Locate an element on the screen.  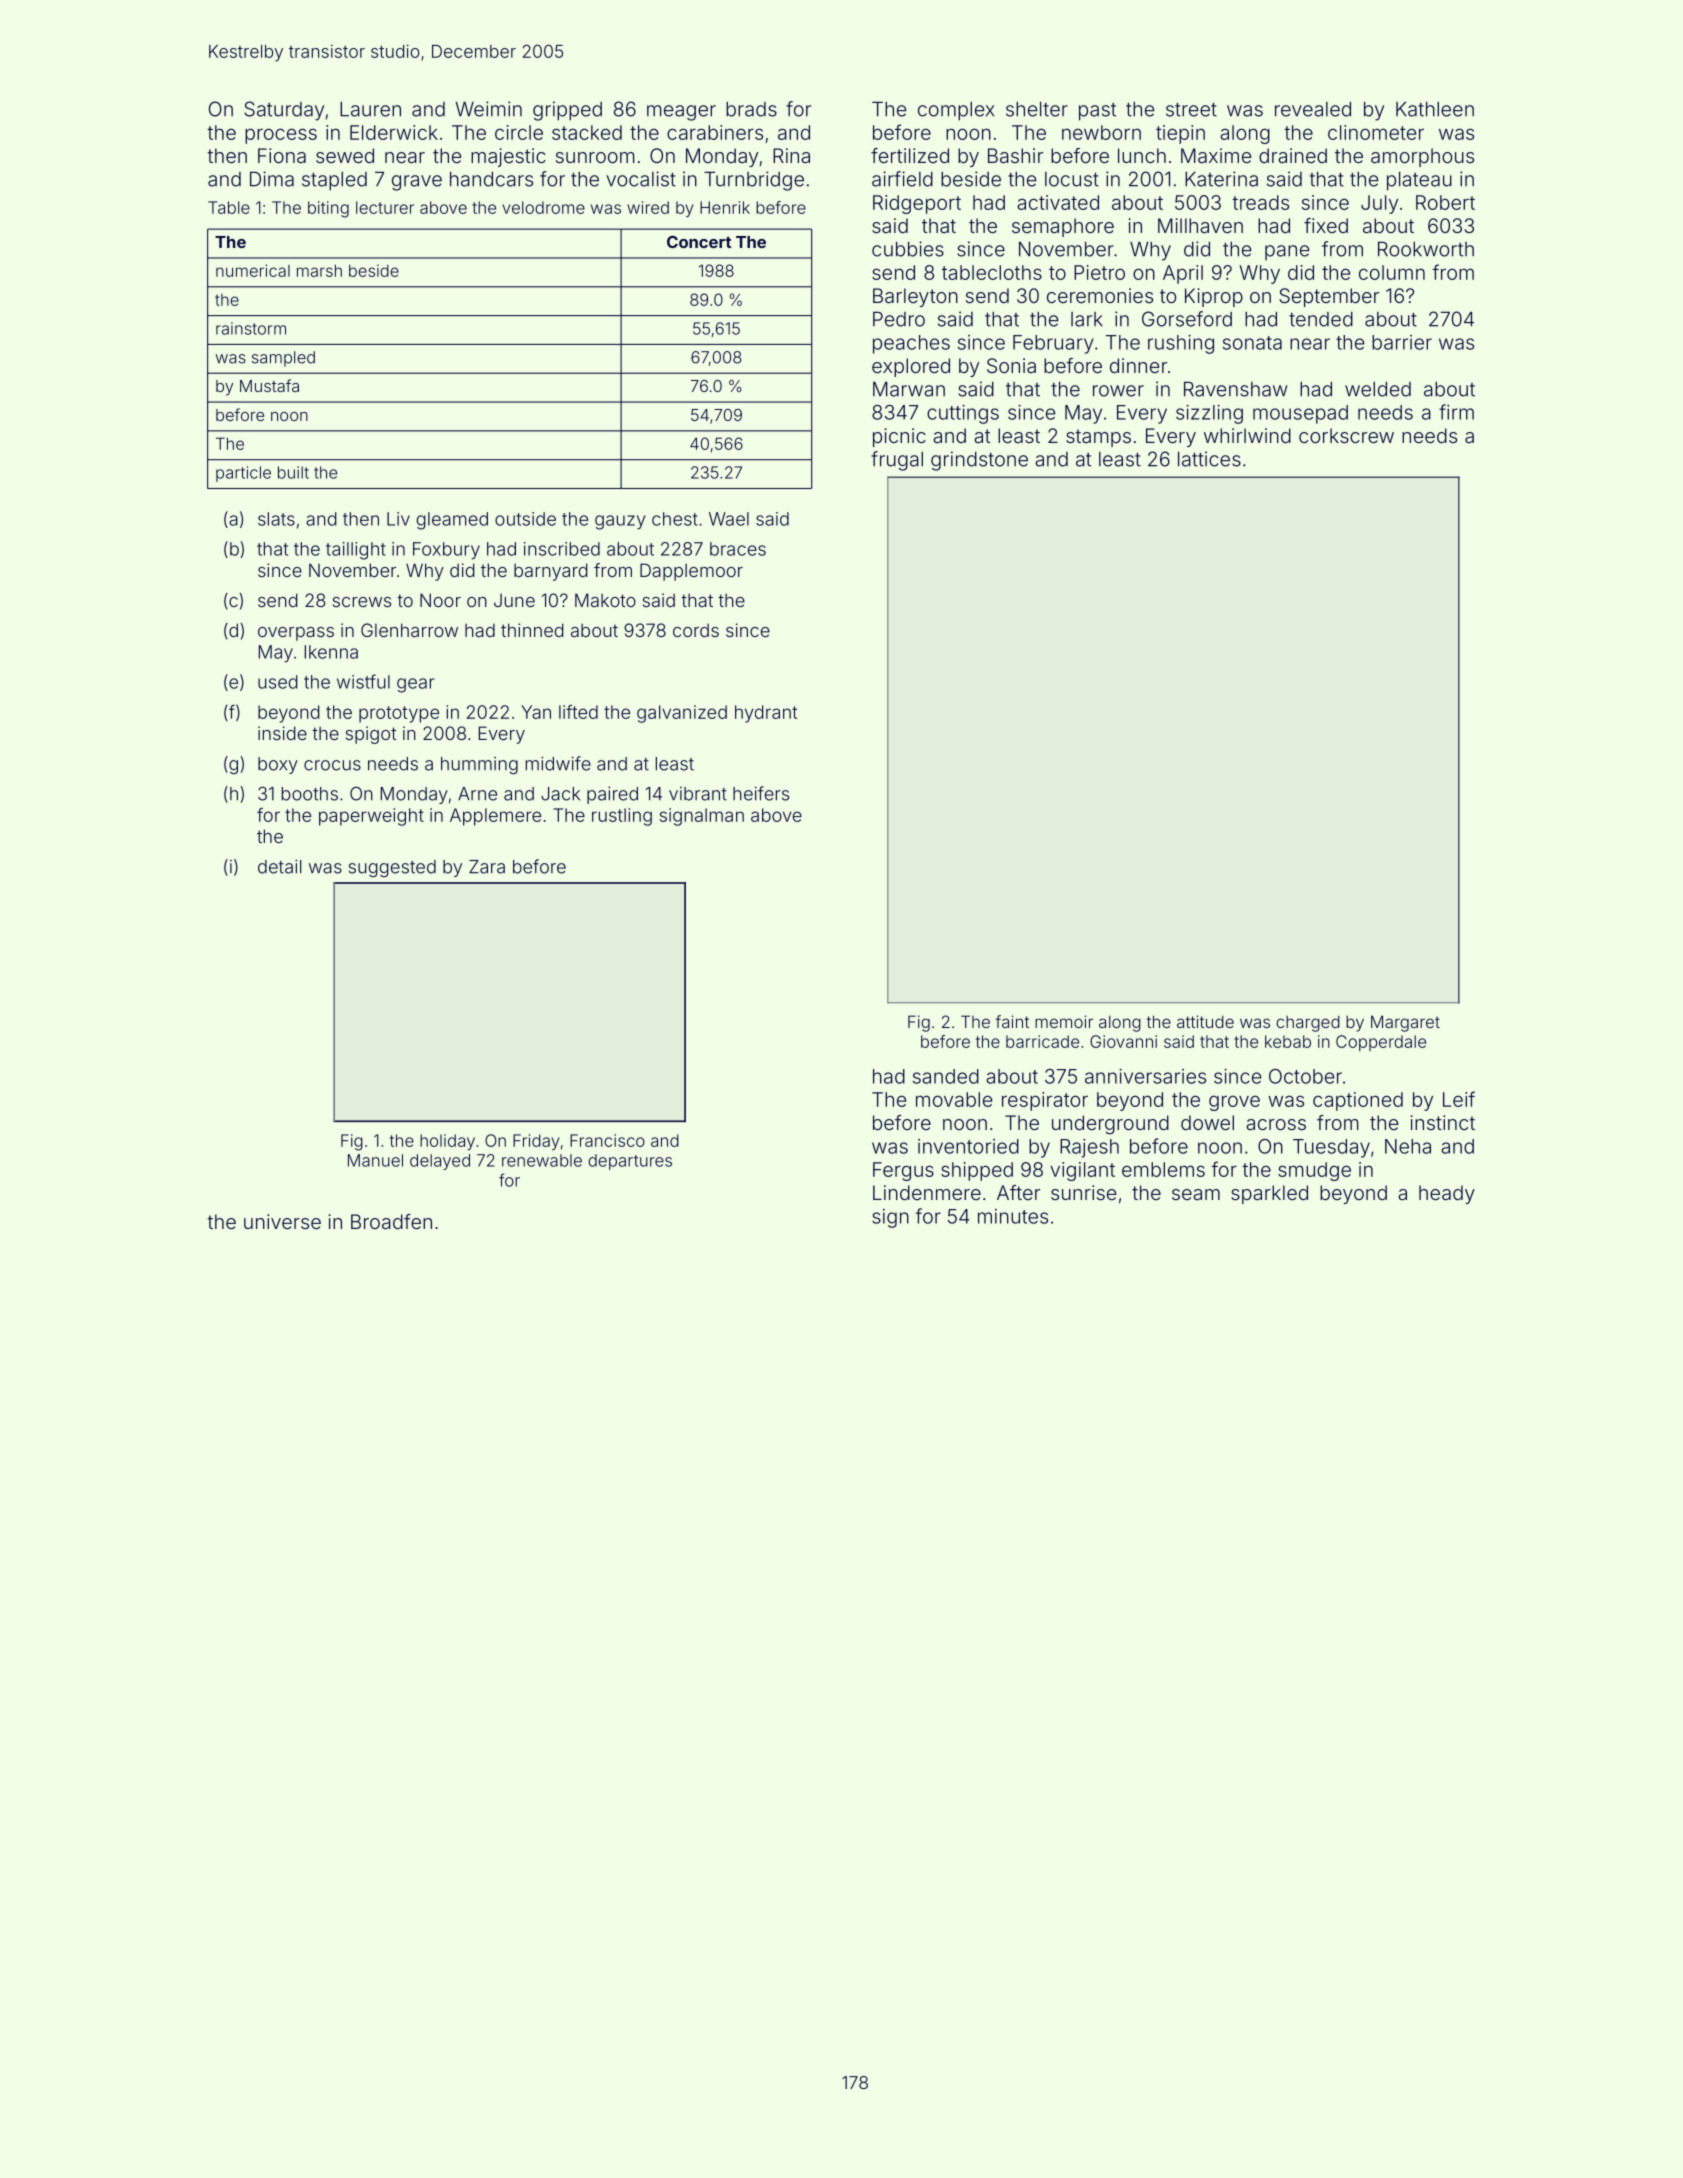
universe is located at coordinates (282, 1221).
